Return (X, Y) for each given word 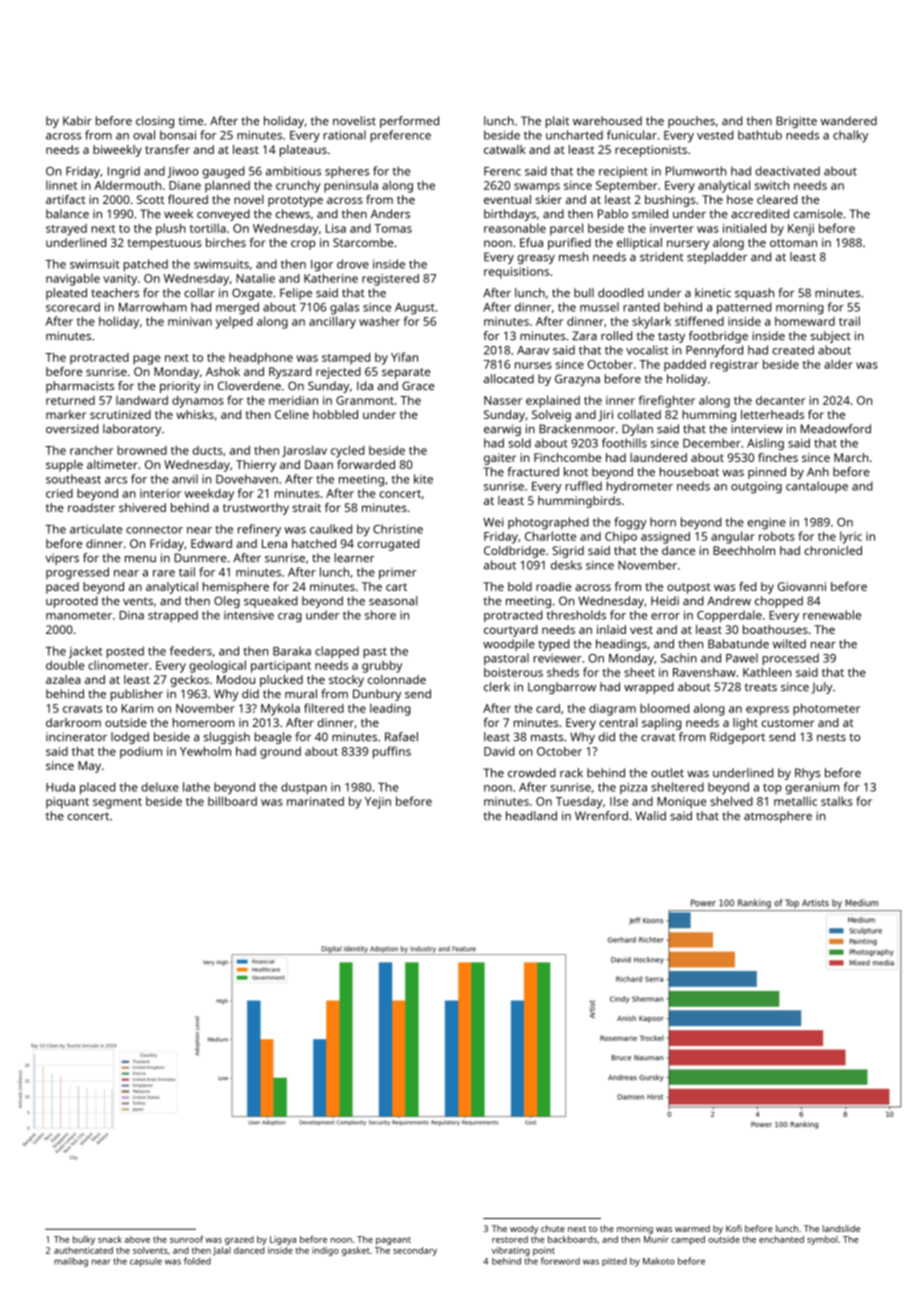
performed (409, 122)
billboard (232, 801)
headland (531, 815)
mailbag (71, 1262)
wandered (849, 120)
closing (155, 122)
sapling (661, 724)
